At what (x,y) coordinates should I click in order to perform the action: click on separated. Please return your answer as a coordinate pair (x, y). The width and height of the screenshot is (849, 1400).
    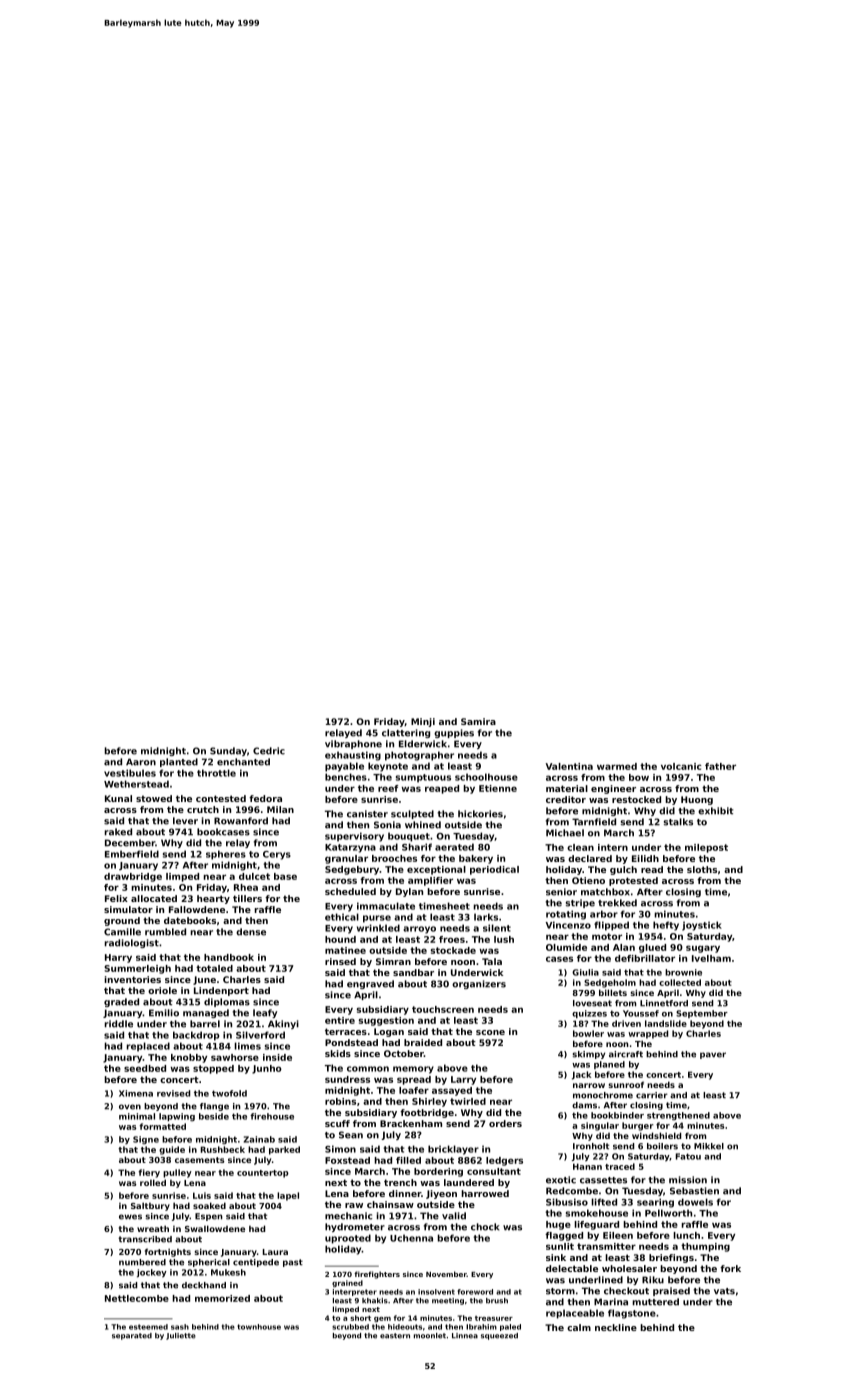
    Looking at the image, I should click on (132, 1336).
